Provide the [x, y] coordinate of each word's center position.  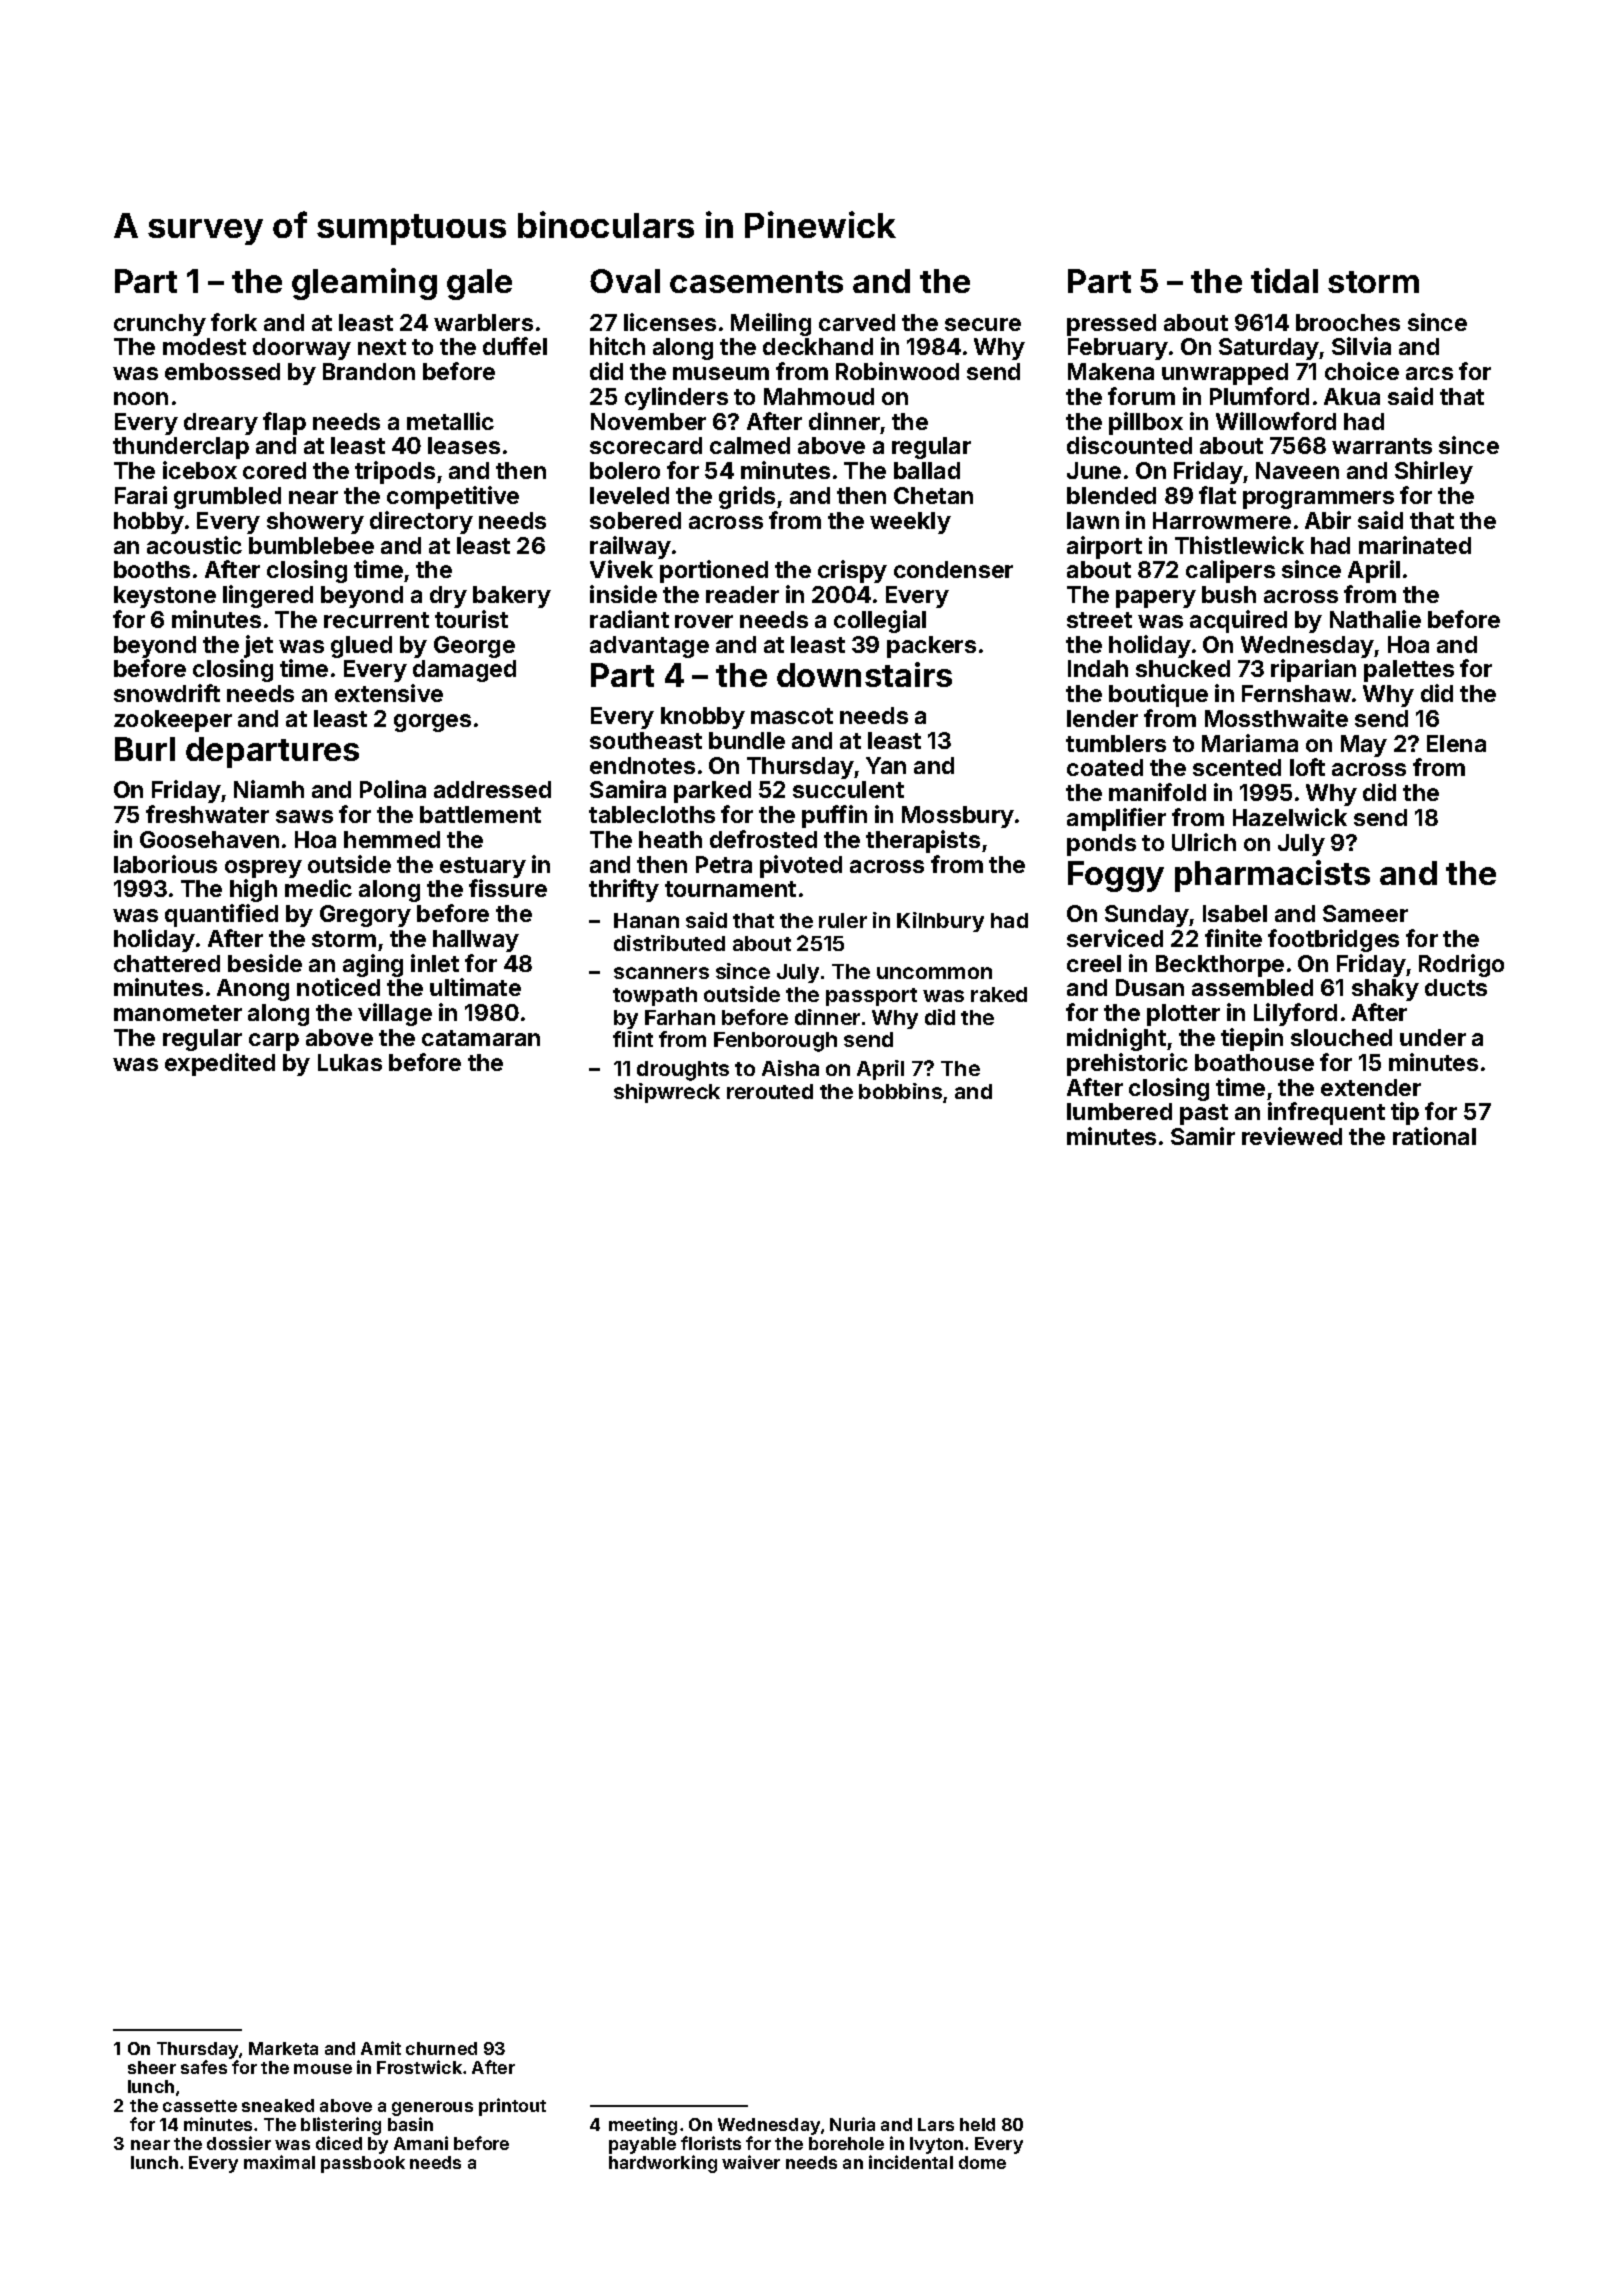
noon [141, 398]
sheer [152, 2067]
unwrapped [1225, 374]
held [977, 2124]
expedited [220, 1064]
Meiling [771, 324]
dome [982, 2162]
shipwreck [667, 1093]
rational [1434, 1136]
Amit [381, 2048]
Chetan [933, 495]
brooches [1348, 322]
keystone [165, 597]
